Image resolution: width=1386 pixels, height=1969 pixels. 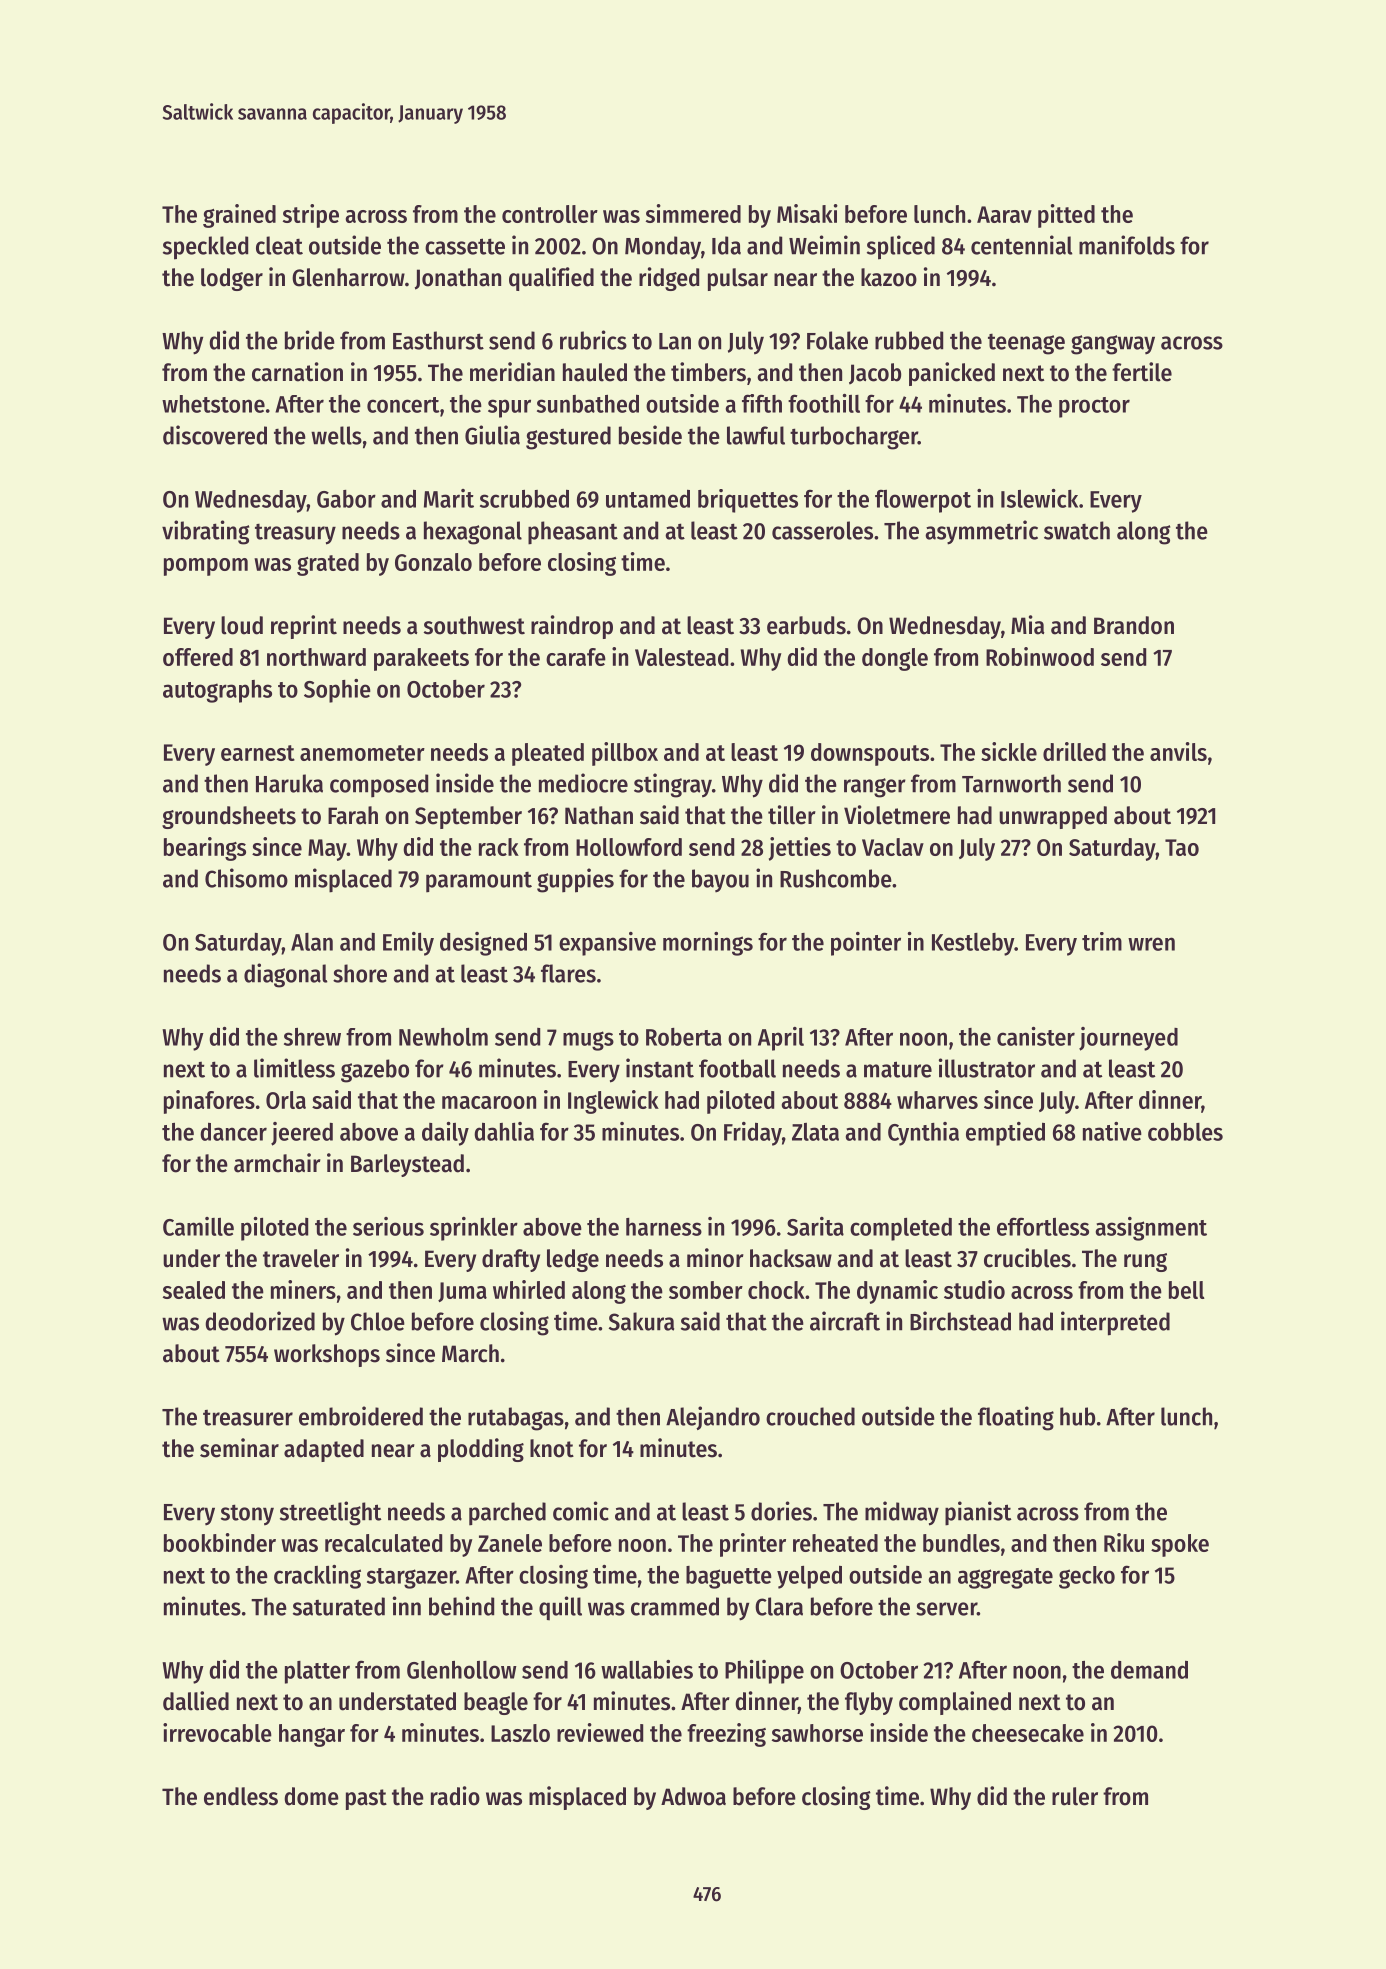 I want to click on Tarnworth, so click(x=1011, y=783).
